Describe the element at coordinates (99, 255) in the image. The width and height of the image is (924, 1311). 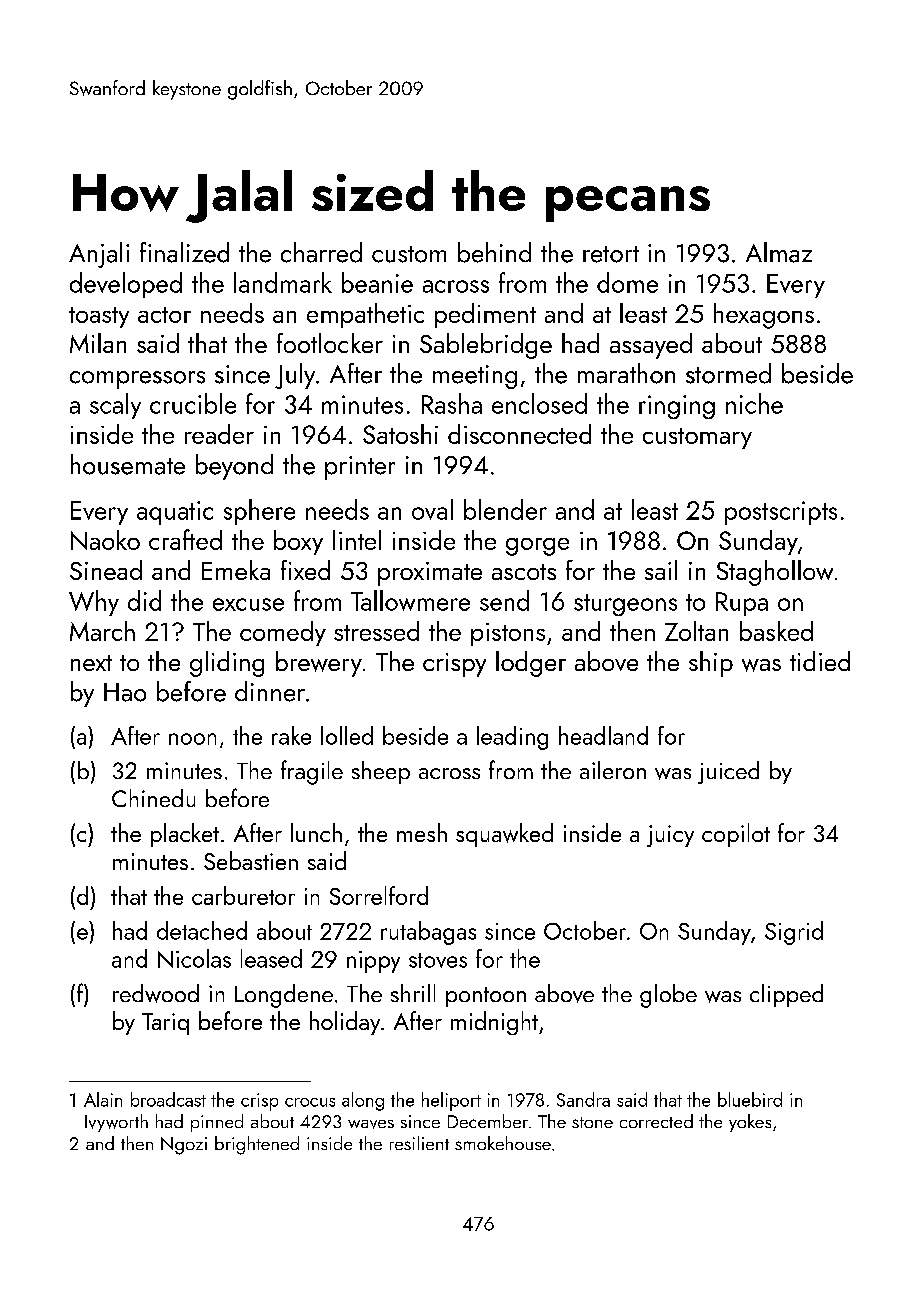
I see `Anjali` at that location.
